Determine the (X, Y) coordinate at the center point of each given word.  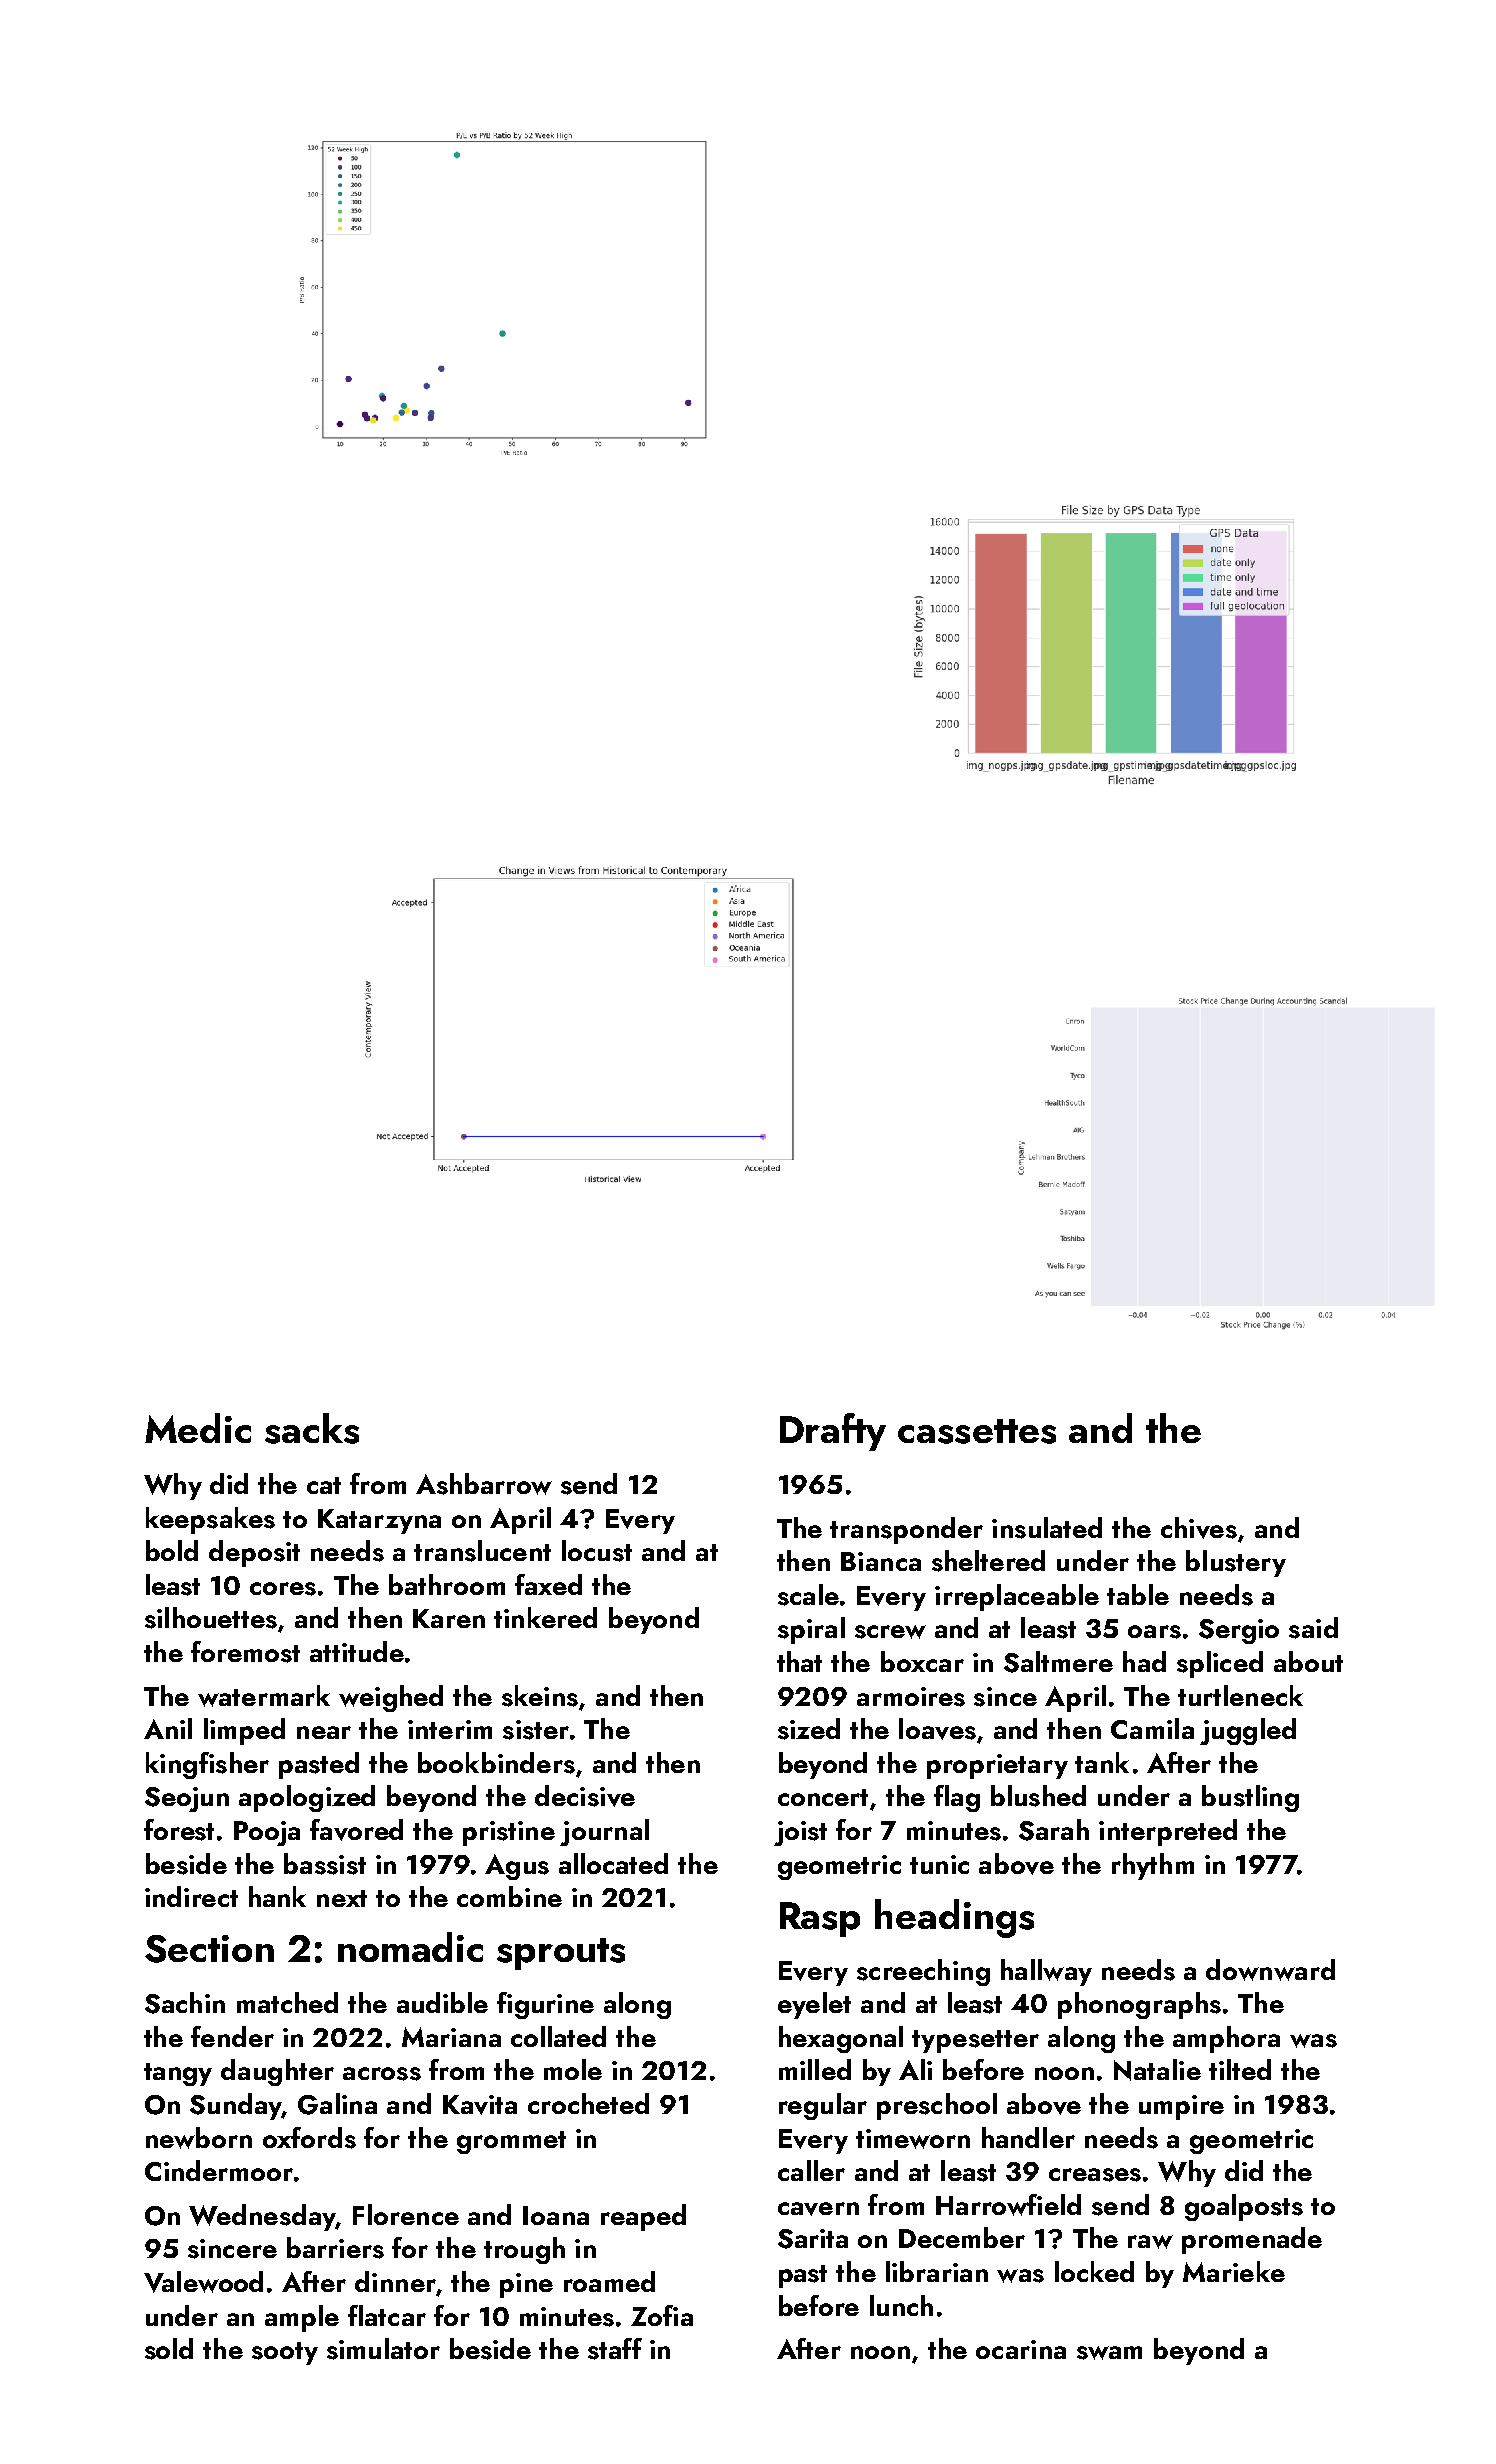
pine (526, 2285)
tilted (1240, 2069)
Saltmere (1058, 1662)
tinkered (545, 1617)
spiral (811, 1630)
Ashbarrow (484, 1484)
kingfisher (207, 1765)
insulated (1047, 1528)
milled (815, 2069)
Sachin (185, 2003)
